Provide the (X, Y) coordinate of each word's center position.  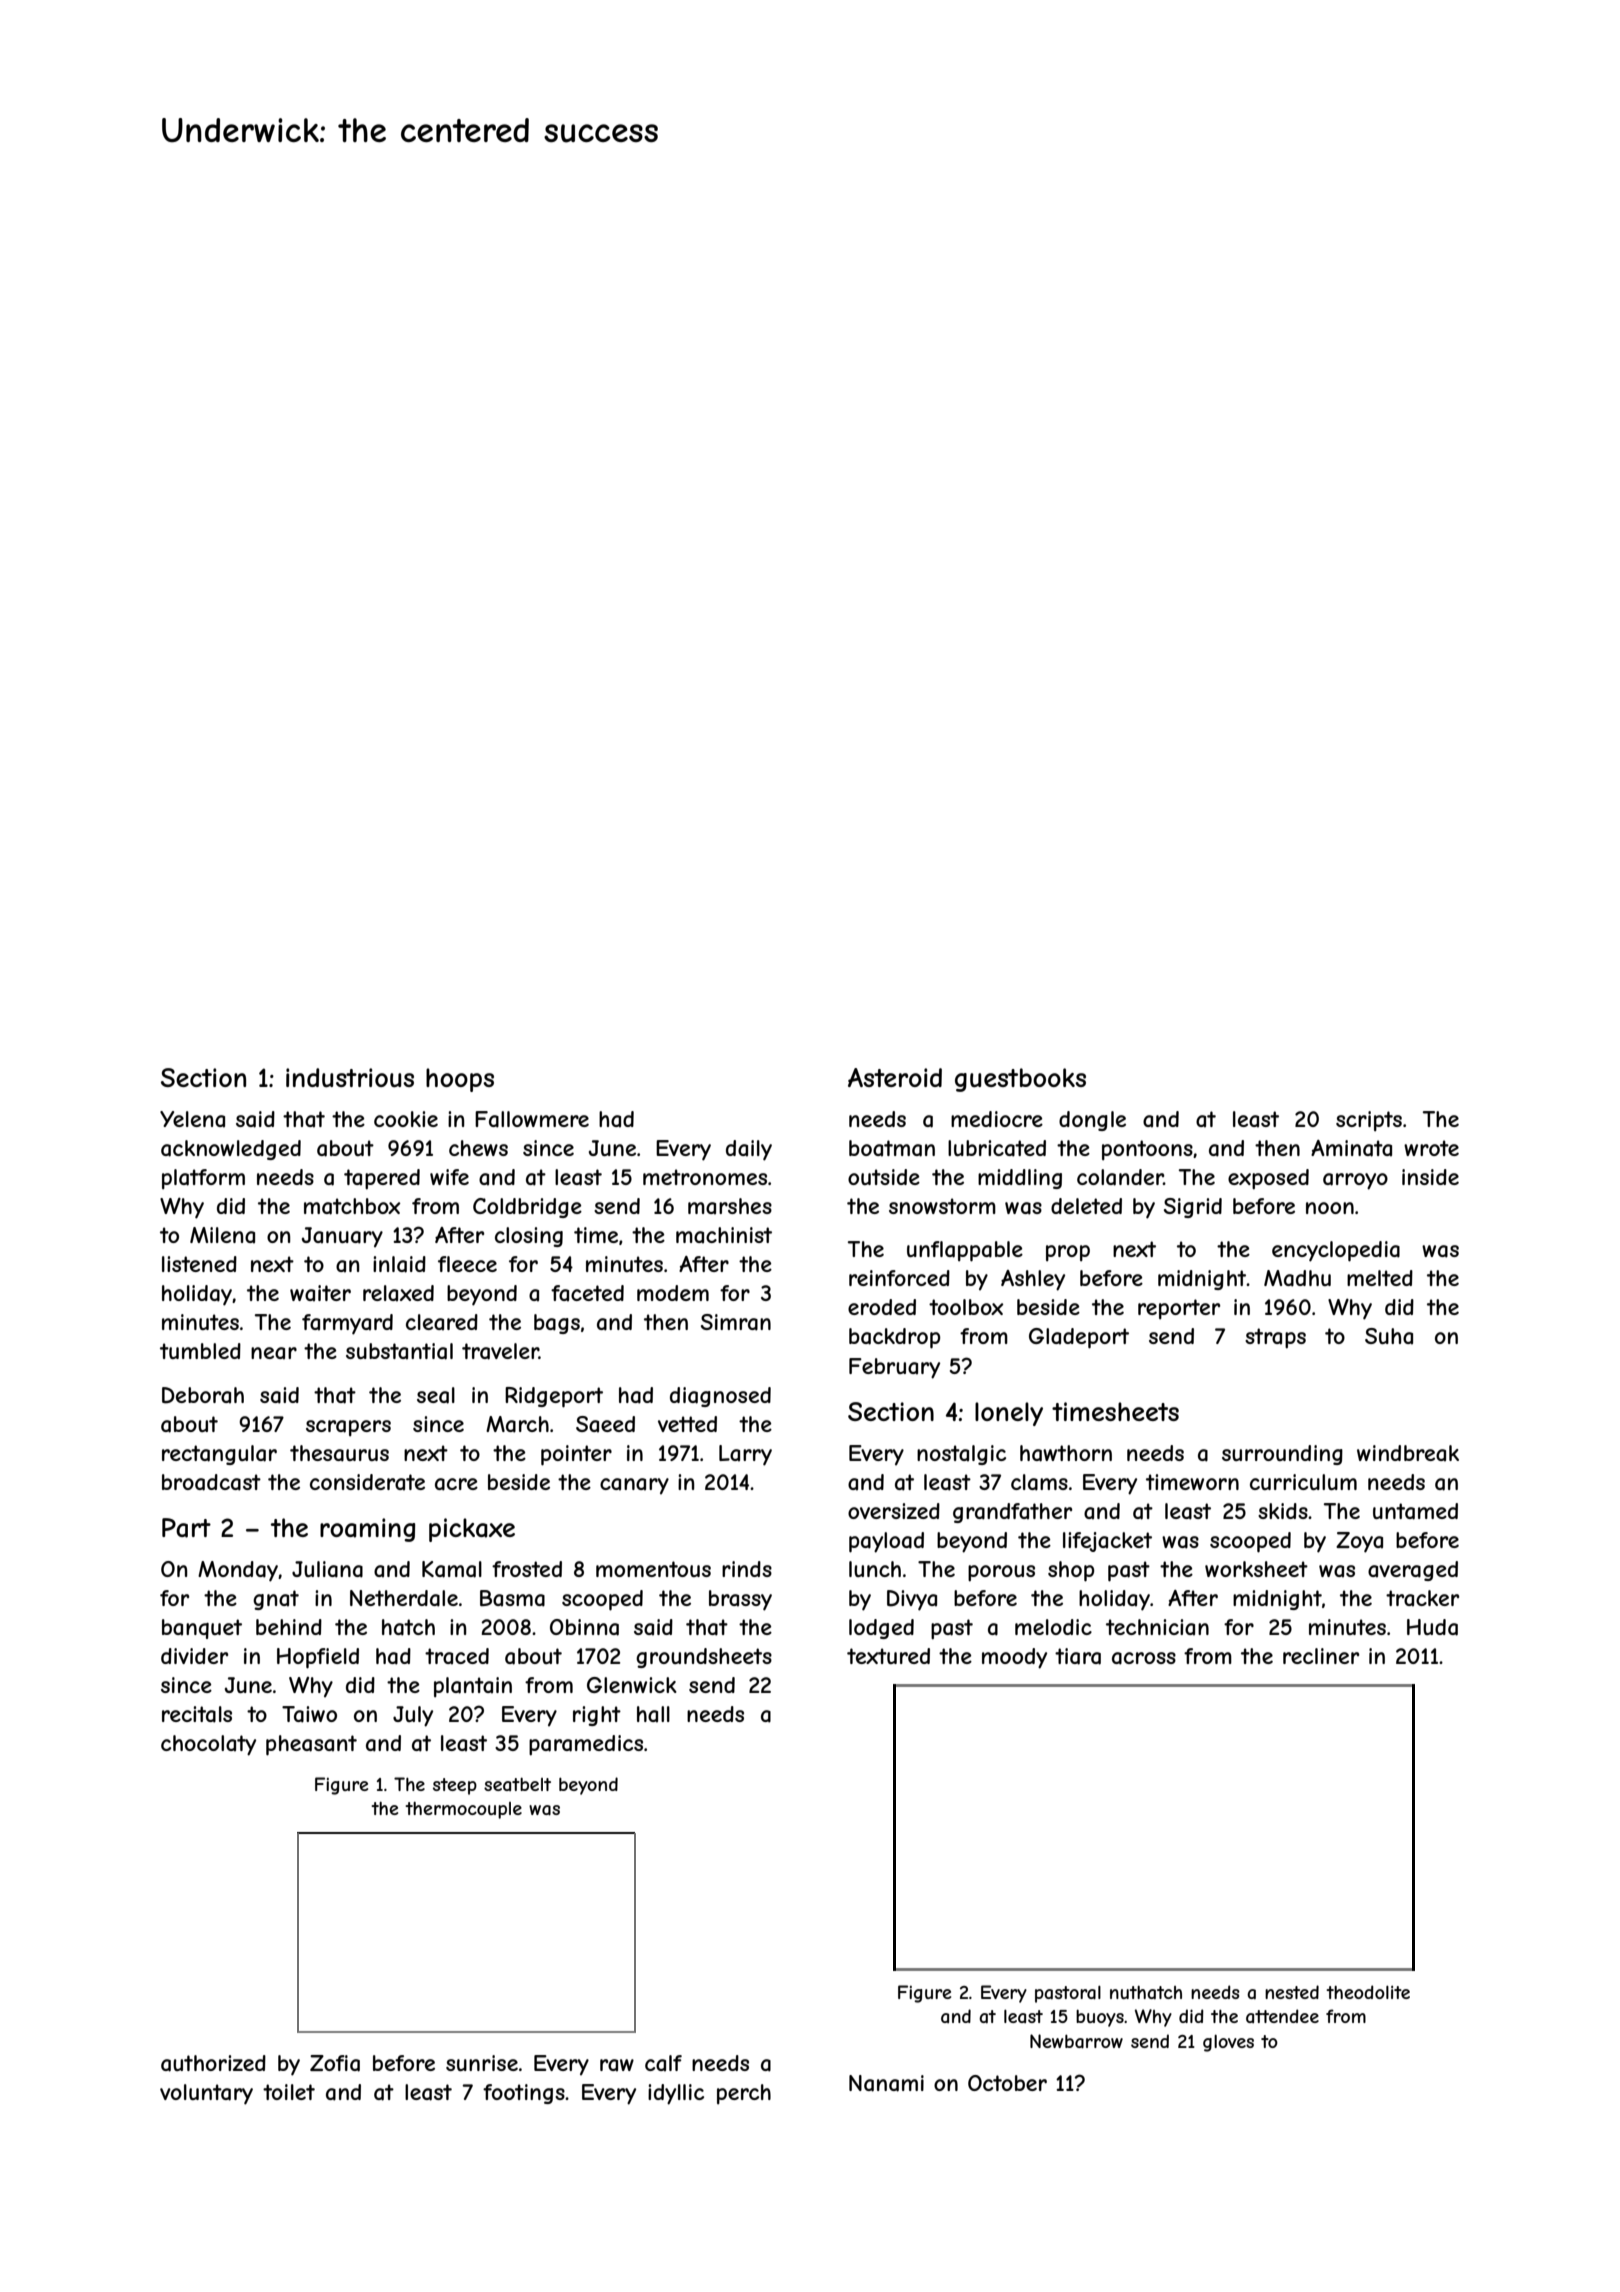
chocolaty (208, 1745)
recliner (1321, 1656)
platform (203, 1179)
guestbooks (1020, 1080)
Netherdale (404, 1598)
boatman (892, 1148)
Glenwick (632, 1685)
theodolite (1368, 1992)
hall (653, 1714)
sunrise (482, 2063)
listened (199, 1264)
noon (1330, 1208)
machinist (724, 1235)
